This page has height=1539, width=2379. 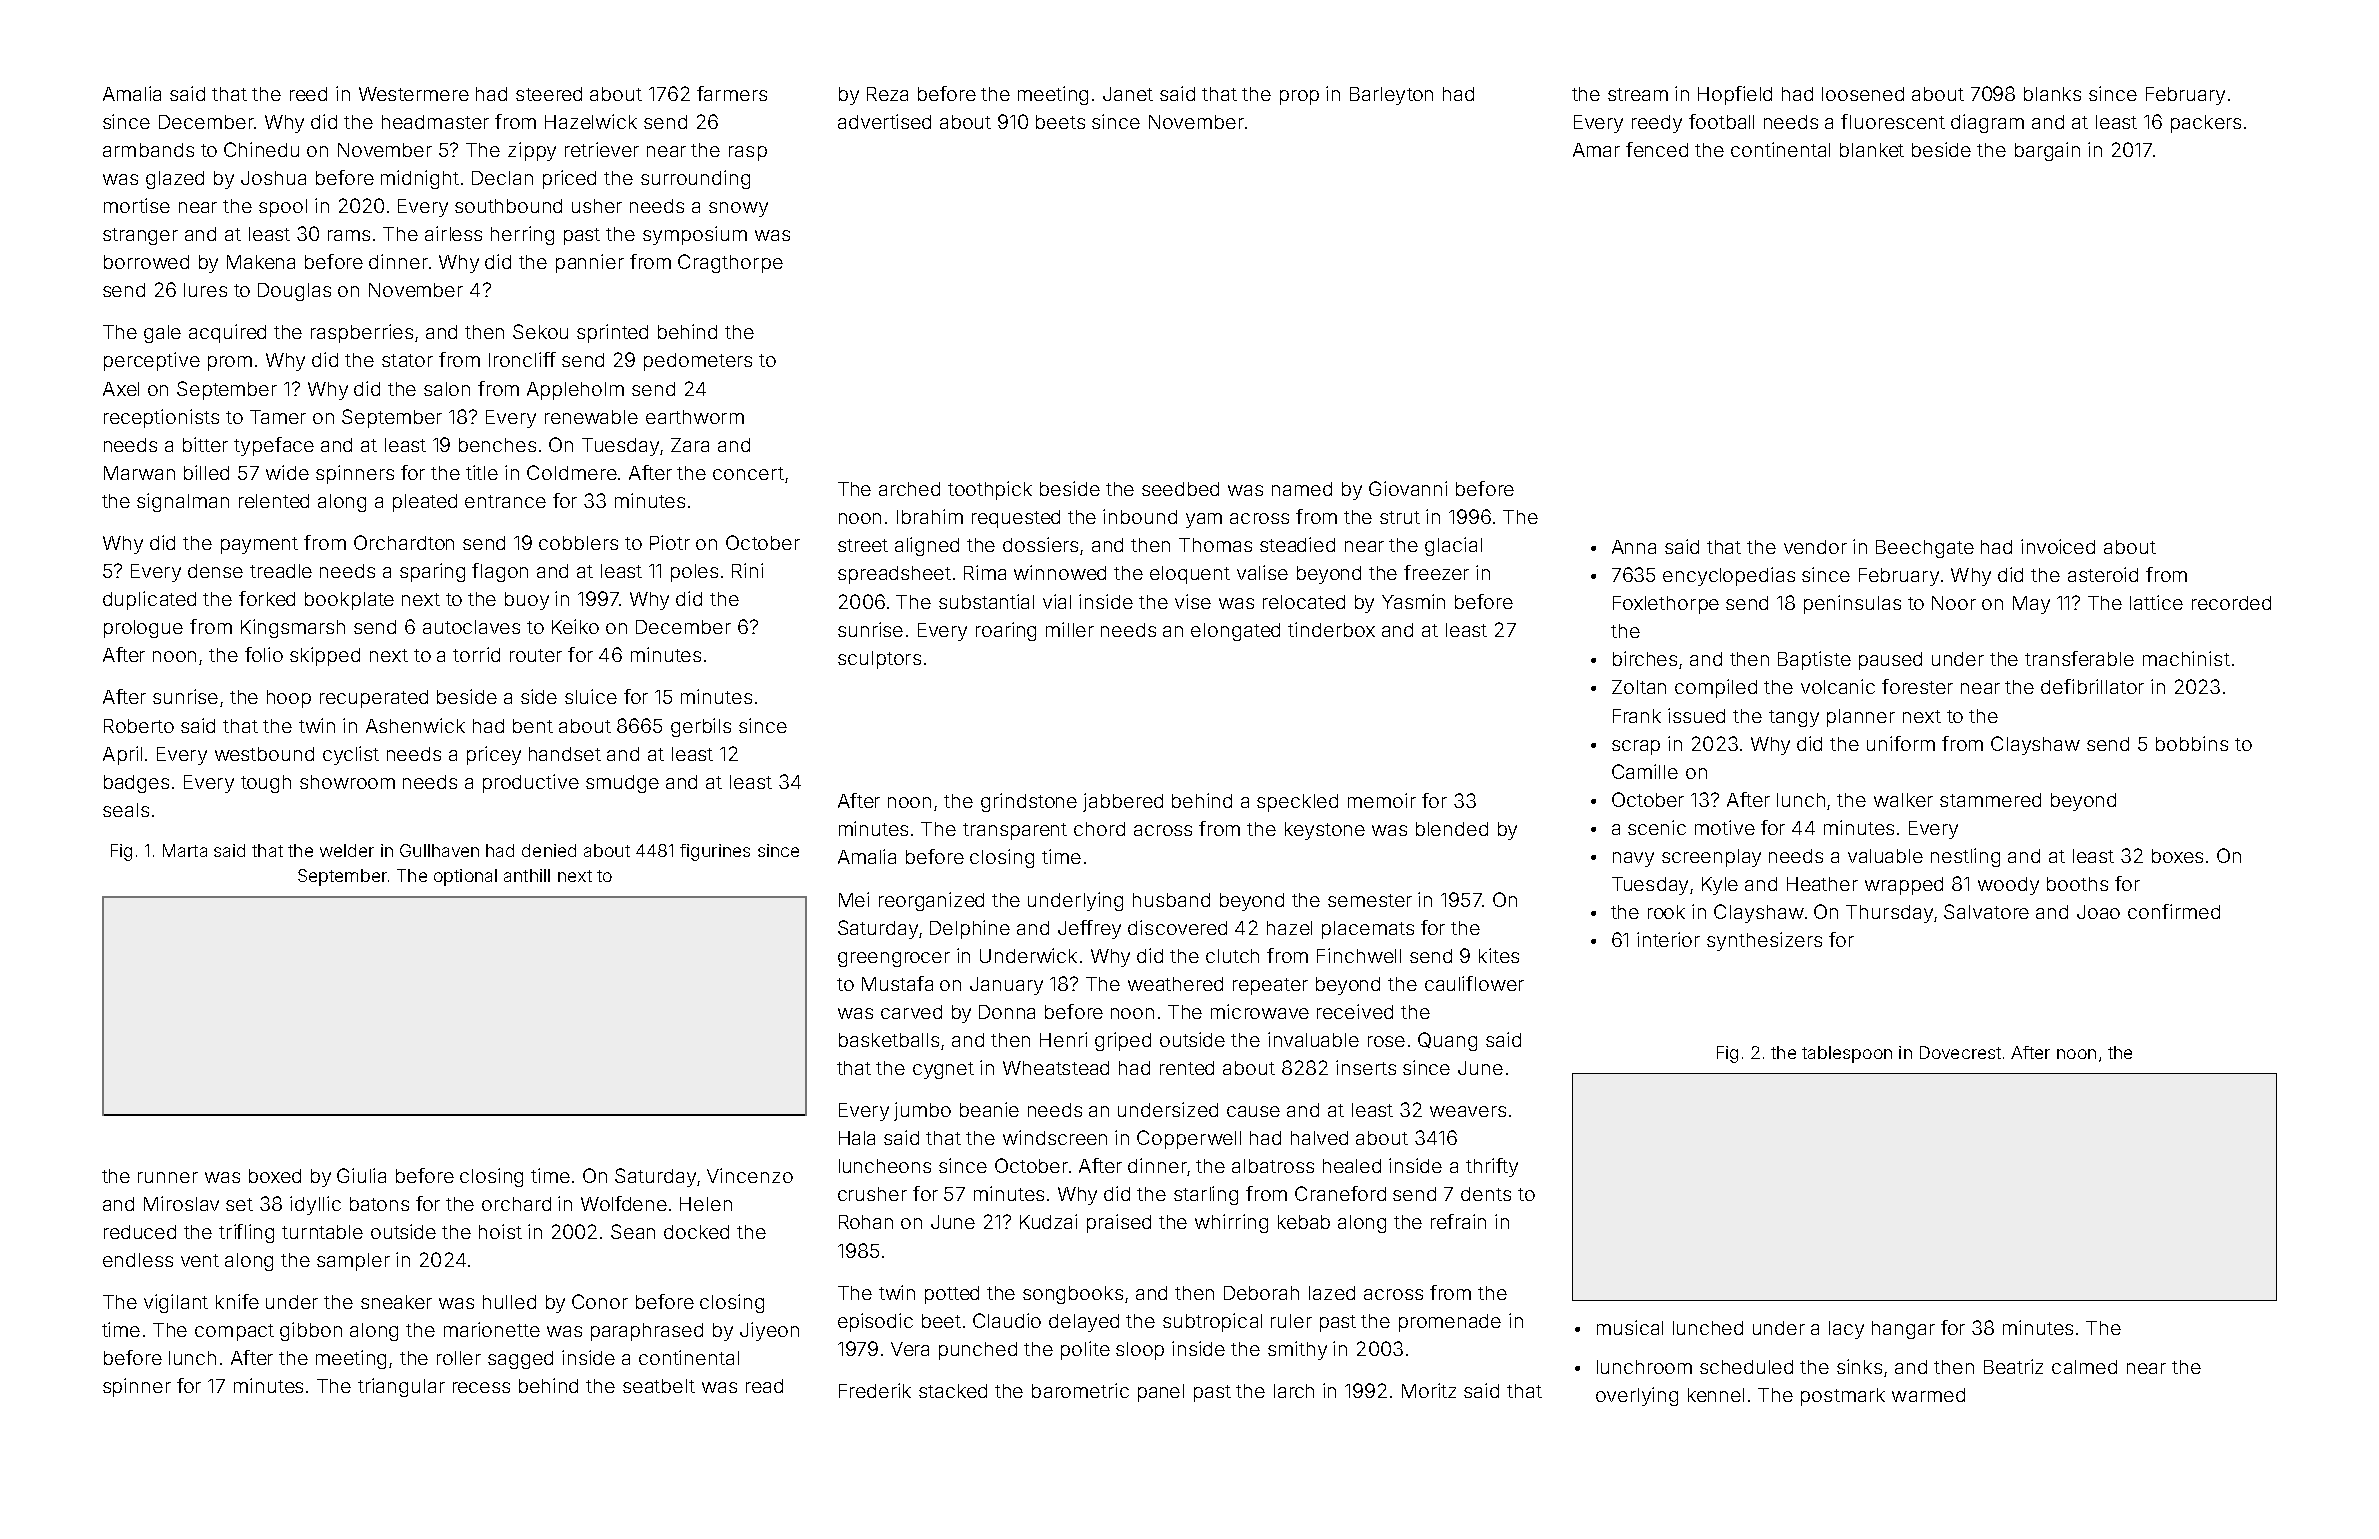 I want to click on seatbelt, so click(x=659, y=1386).
